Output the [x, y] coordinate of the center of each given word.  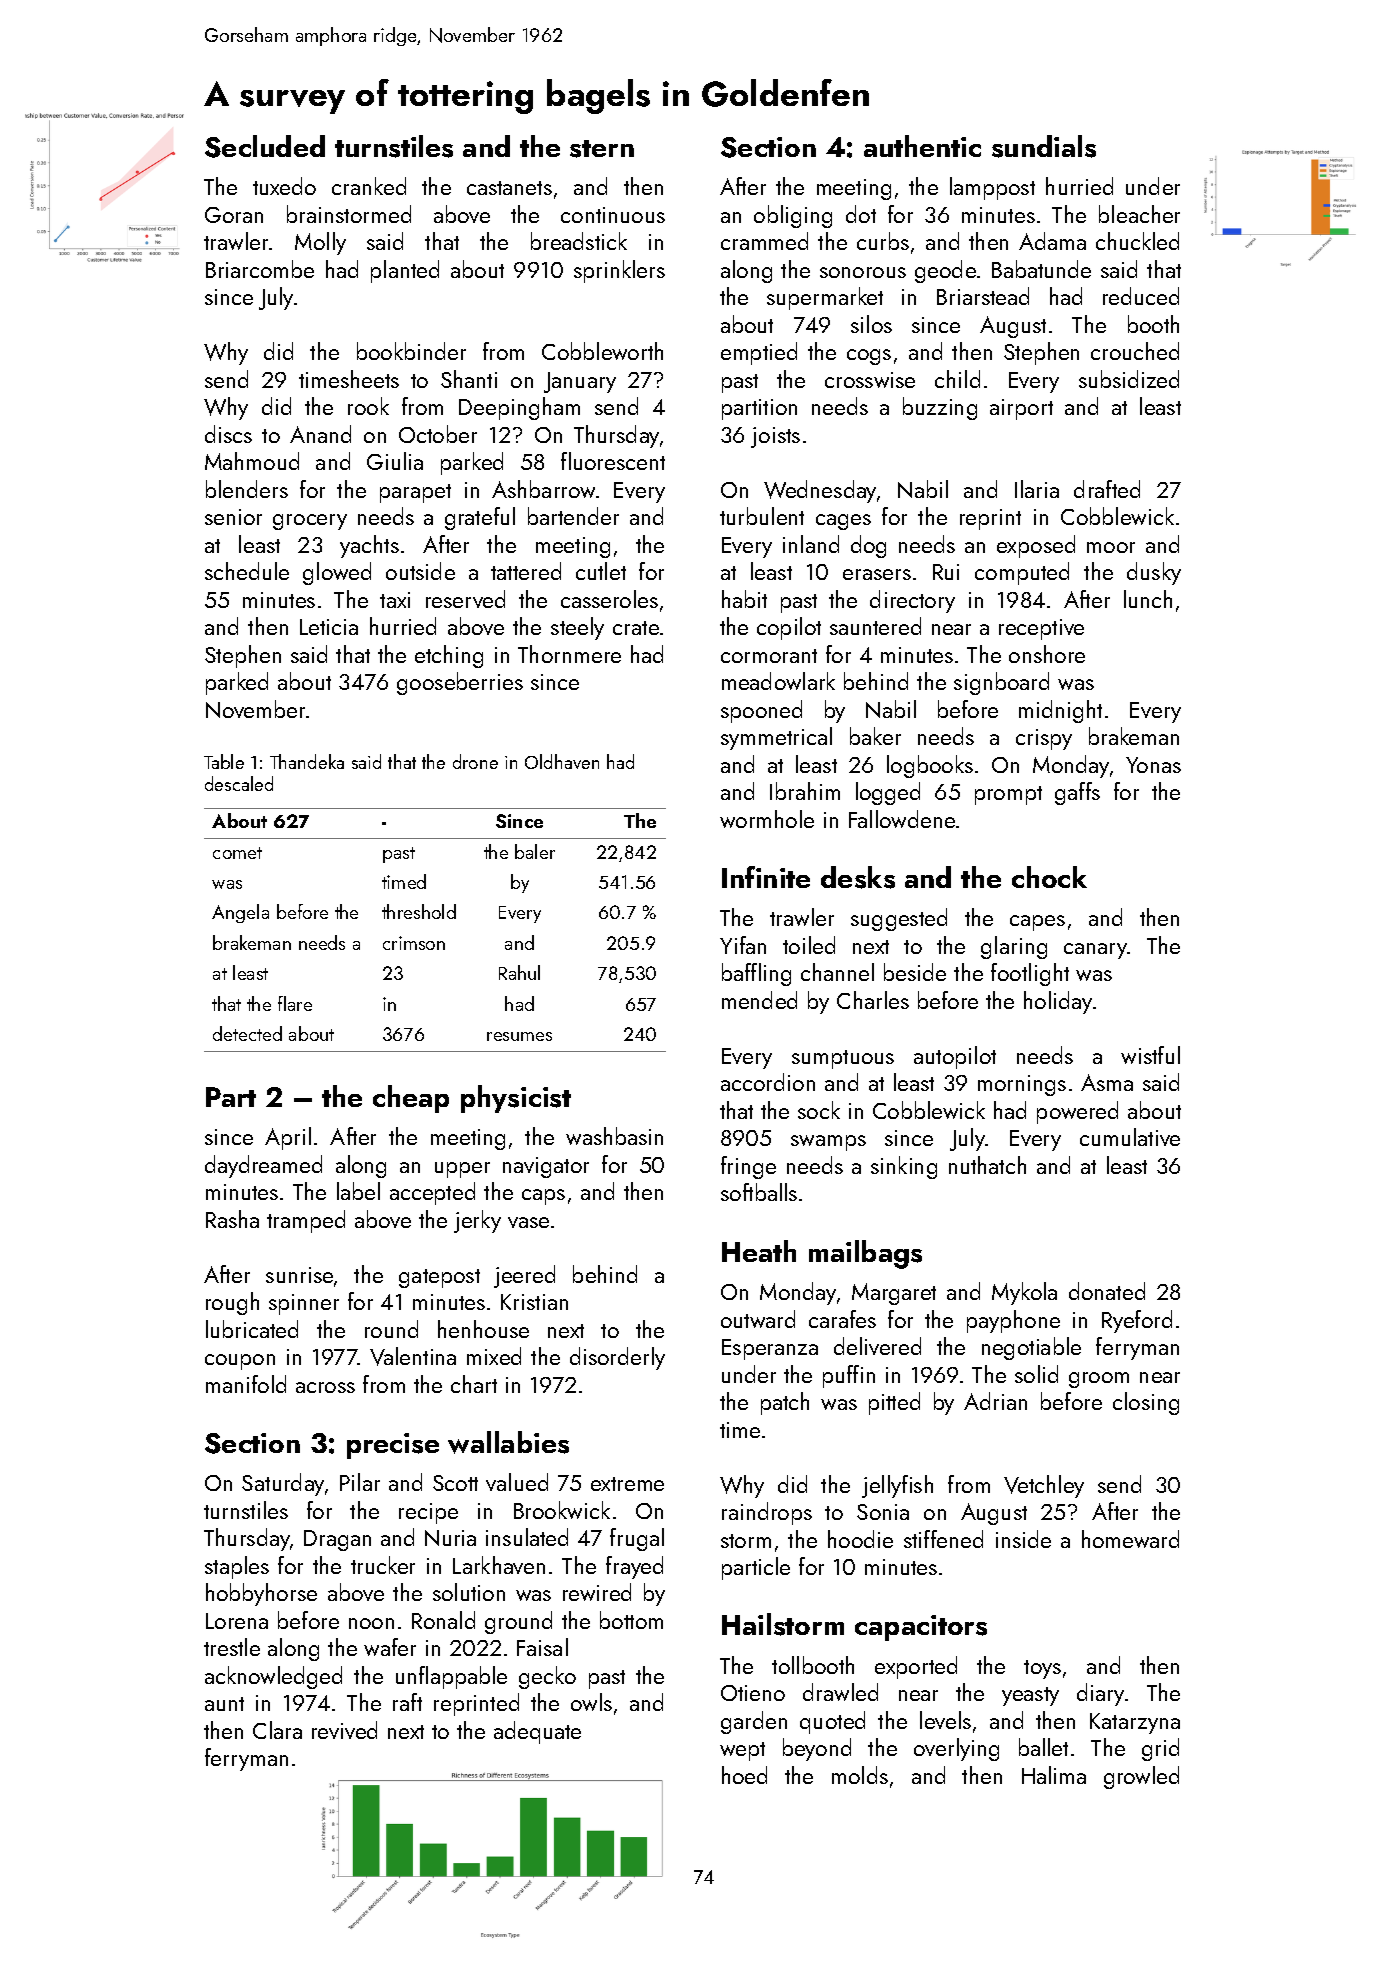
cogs [869, 357]
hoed [744, 1775]
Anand [320, 434]
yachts [369, 546]
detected [247, 1033]
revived [344, 1730]
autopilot [955, 1057]
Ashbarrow [543, 489]
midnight [1060, 711]
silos [871, 324]
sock [819, 1110]
